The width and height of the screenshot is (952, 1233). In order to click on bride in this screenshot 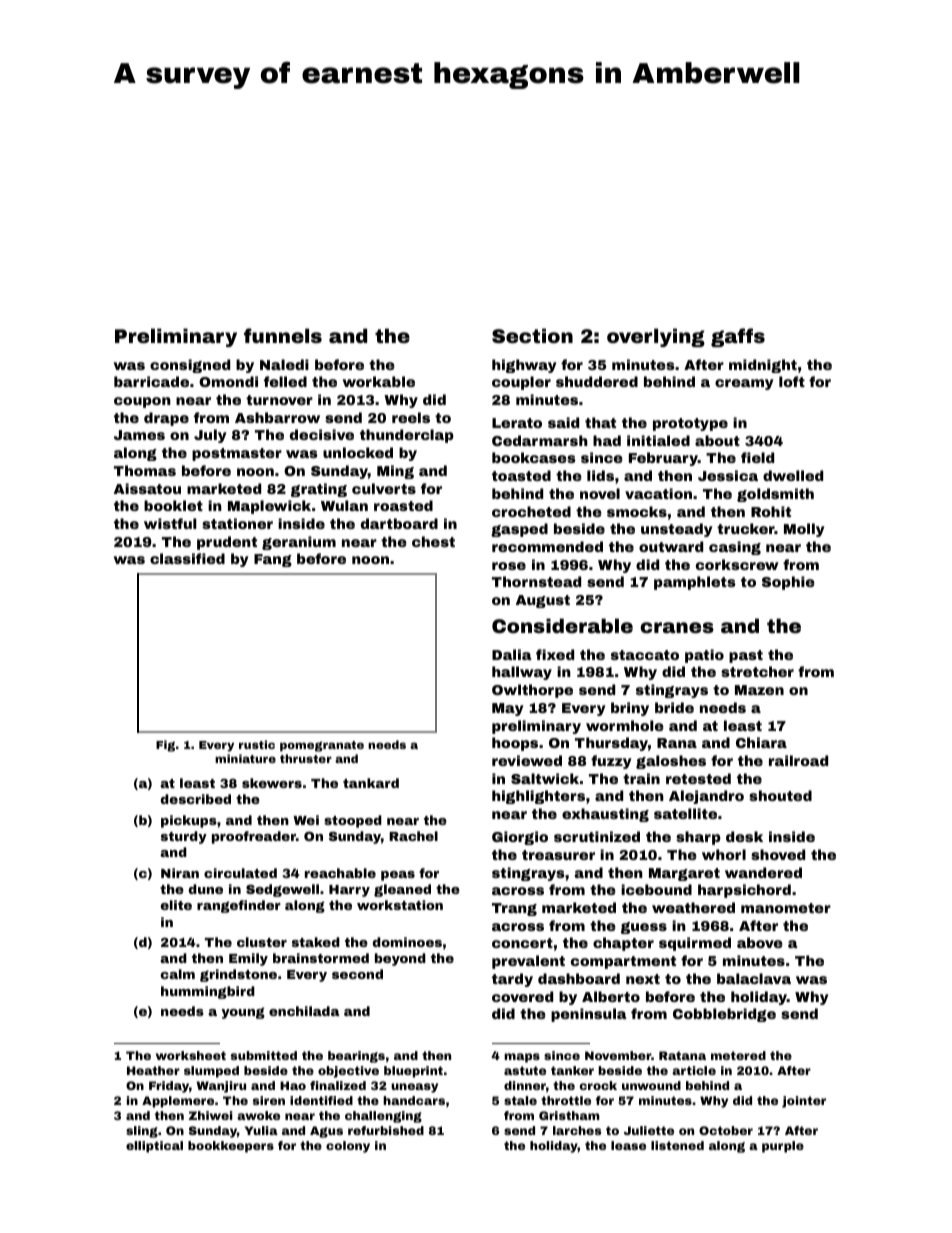, I will do `click(674, 707)`.
